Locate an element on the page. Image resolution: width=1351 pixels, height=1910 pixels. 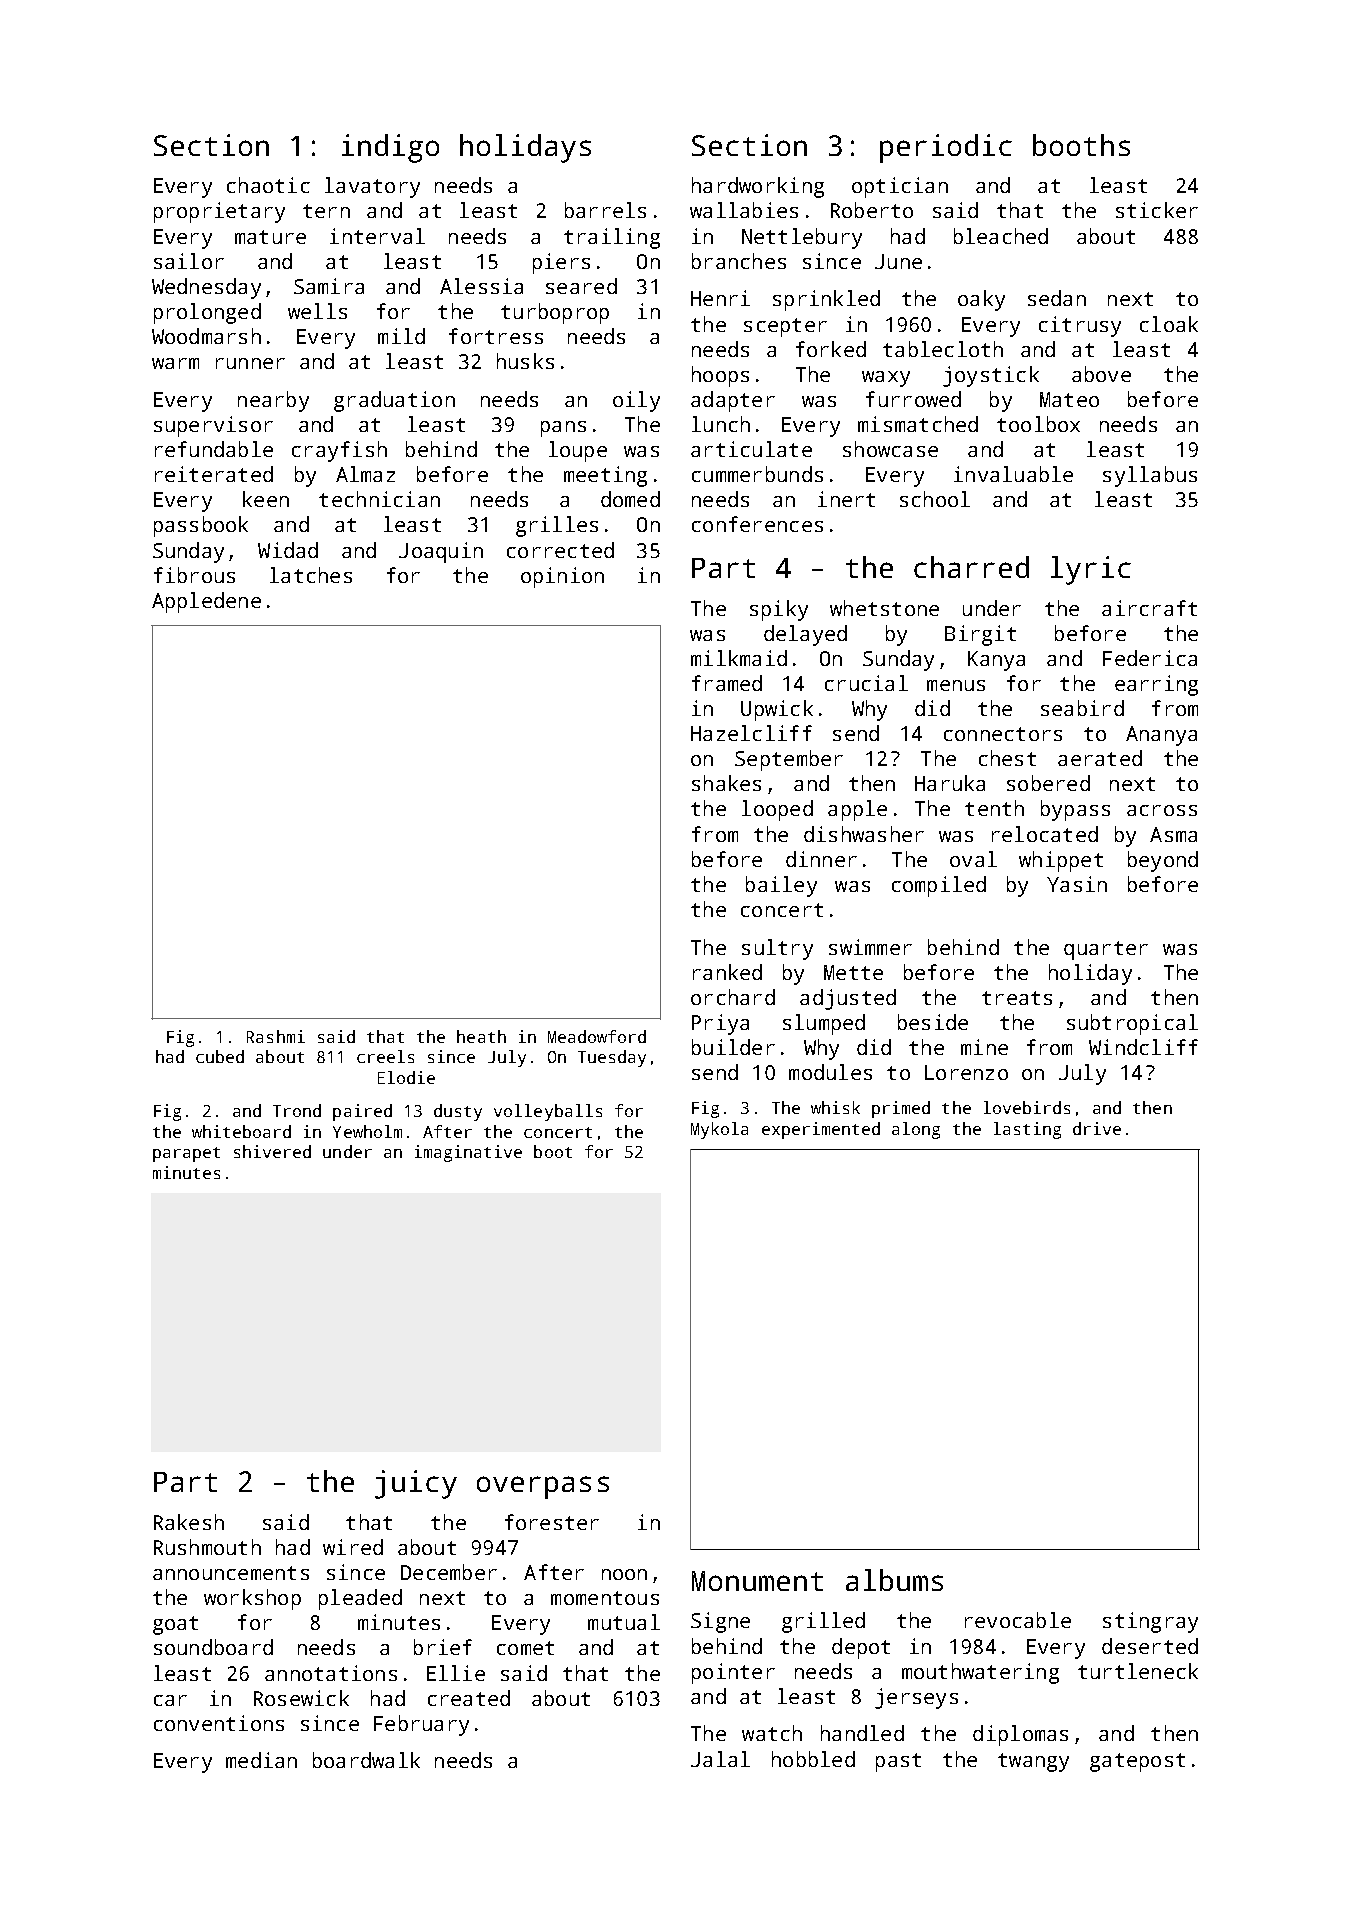
Rakesh is located at coordinates (189, 1522).
